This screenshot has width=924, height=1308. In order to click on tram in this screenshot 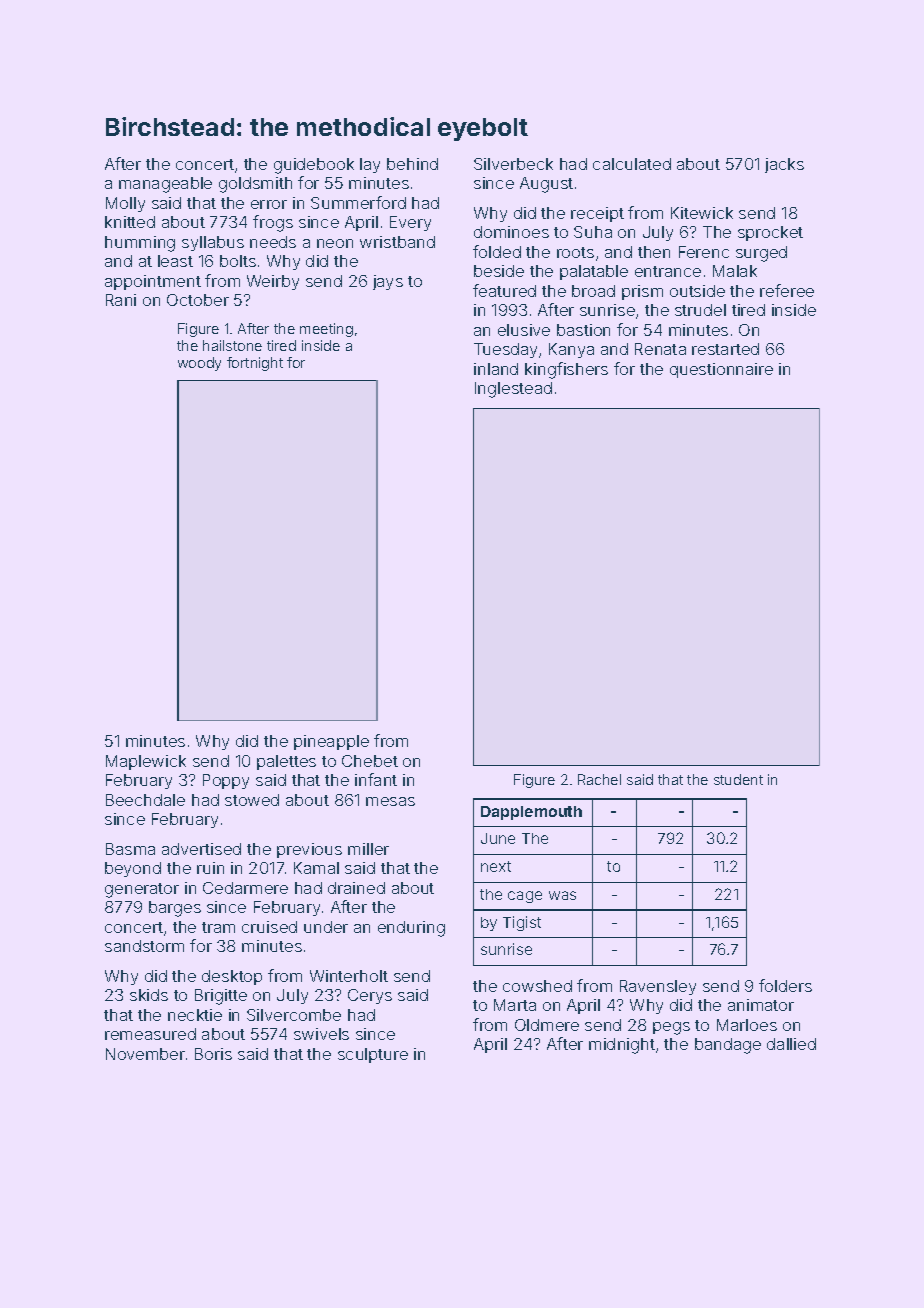, I will do `click(218, 927)`.
